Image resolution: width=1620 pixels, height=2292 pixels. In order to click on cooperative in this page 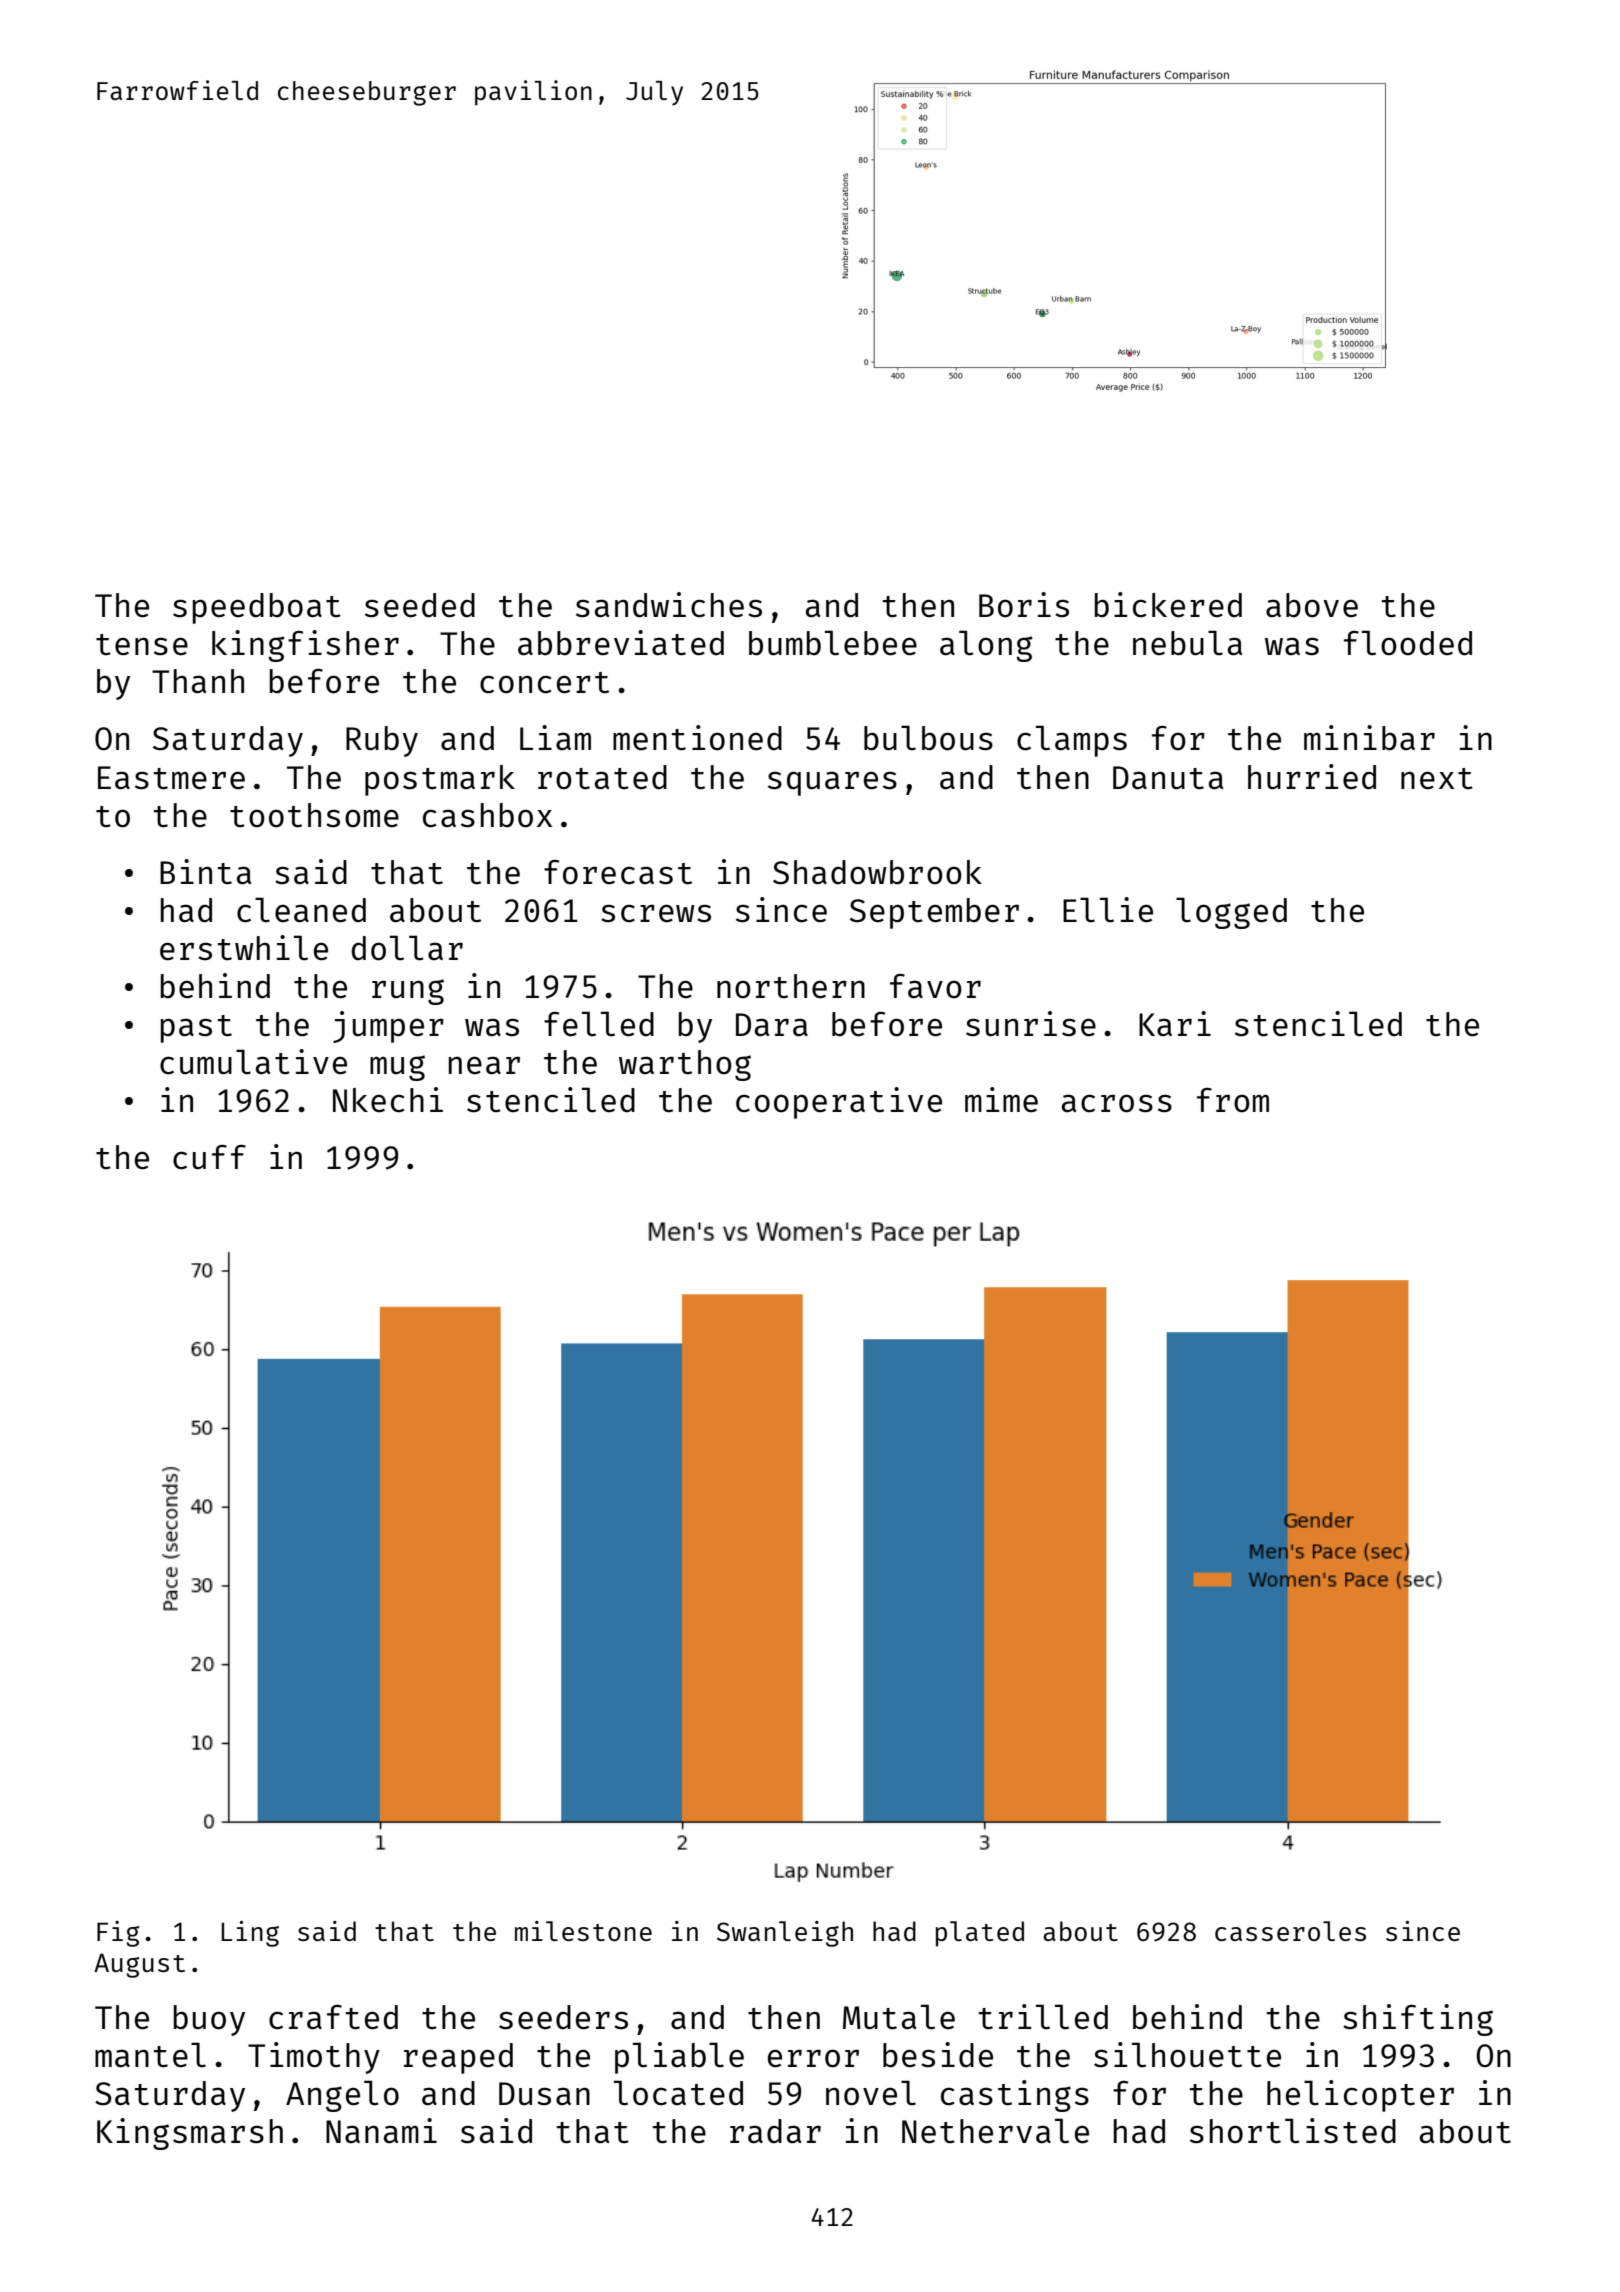, I will do `click(839, 1103)`.
